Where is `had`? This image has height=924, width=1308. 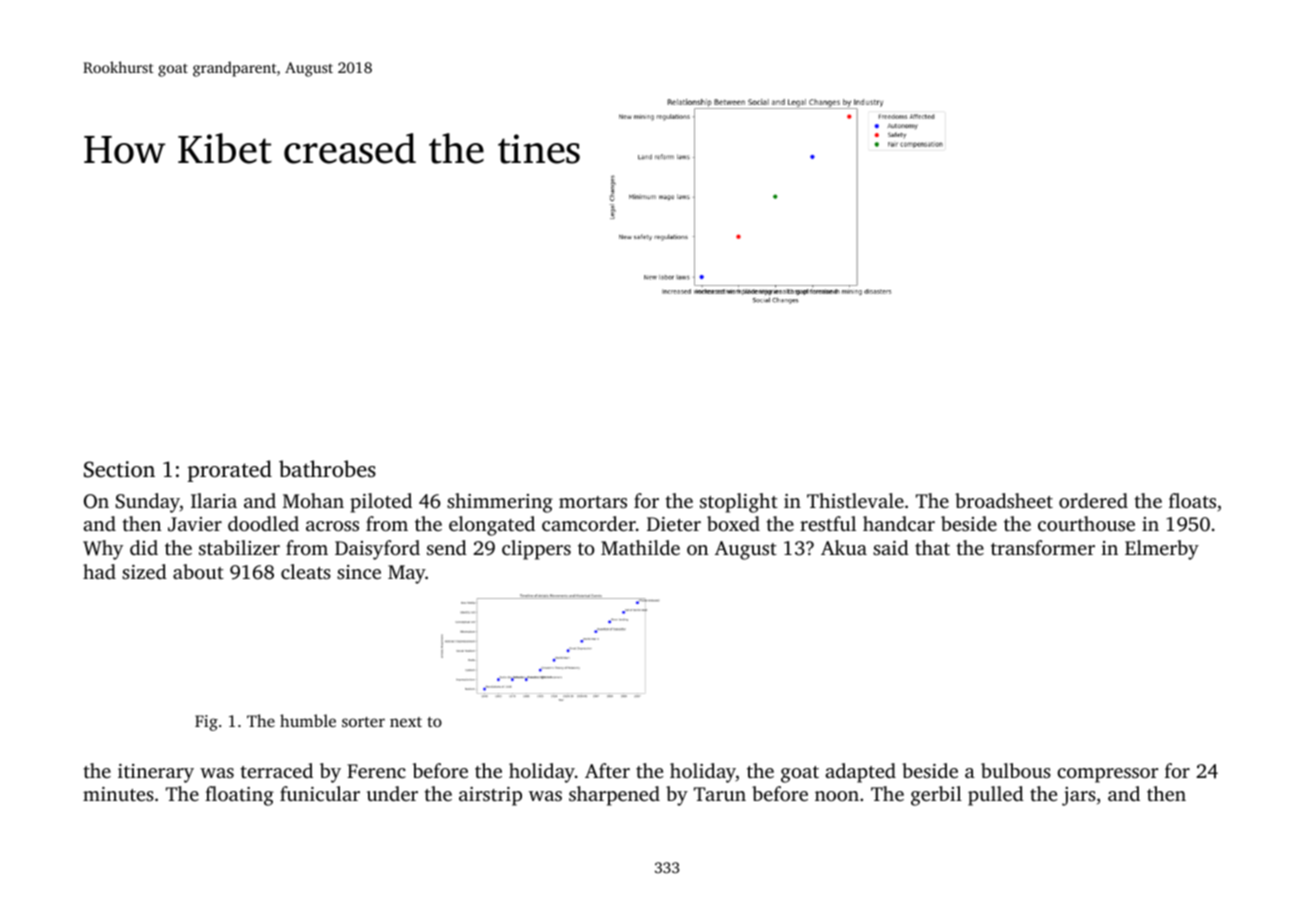
had is located at coordinates (99, 571).
